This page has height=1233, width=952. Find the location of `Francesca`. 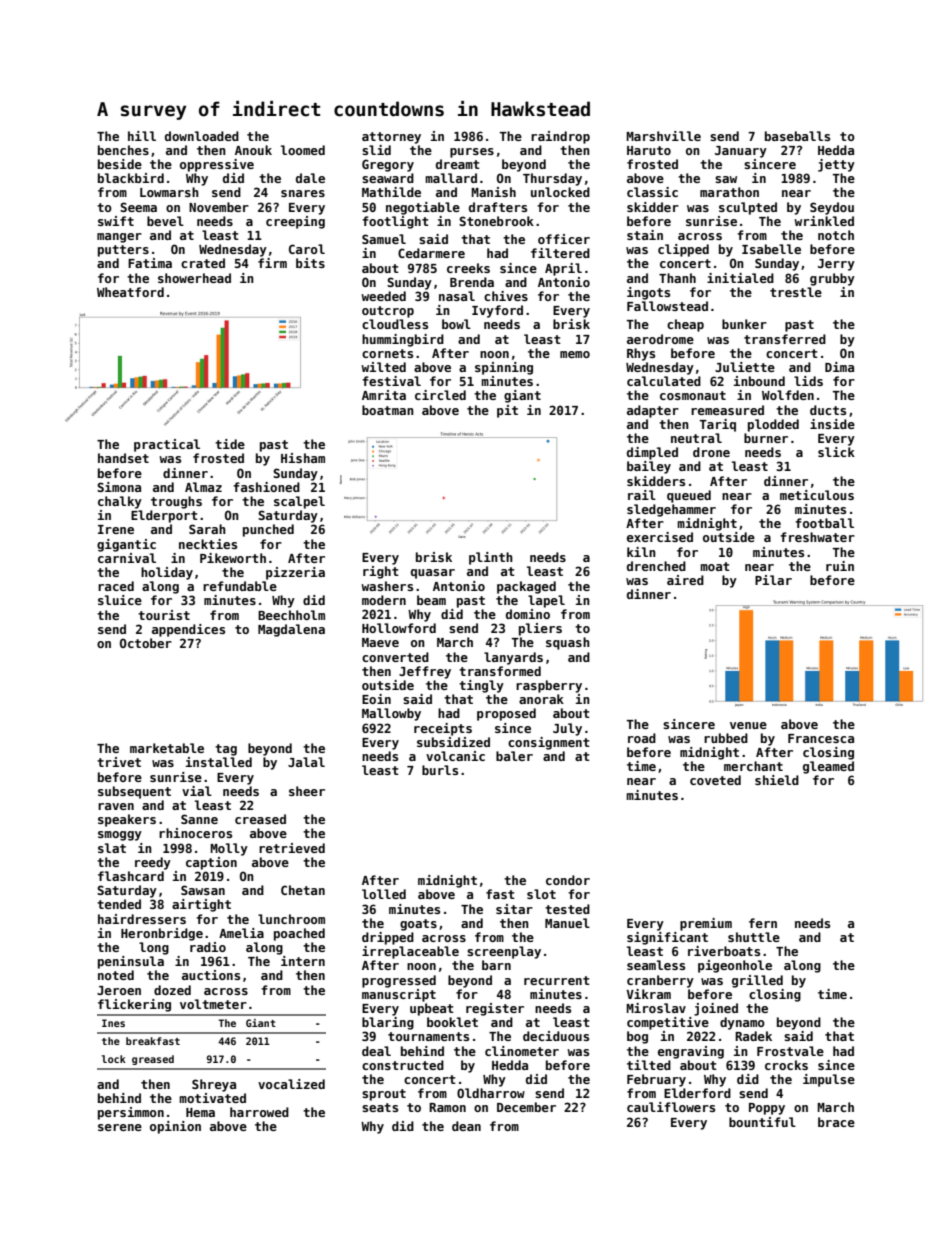

Francesca is located at coordinates (821, 738).
